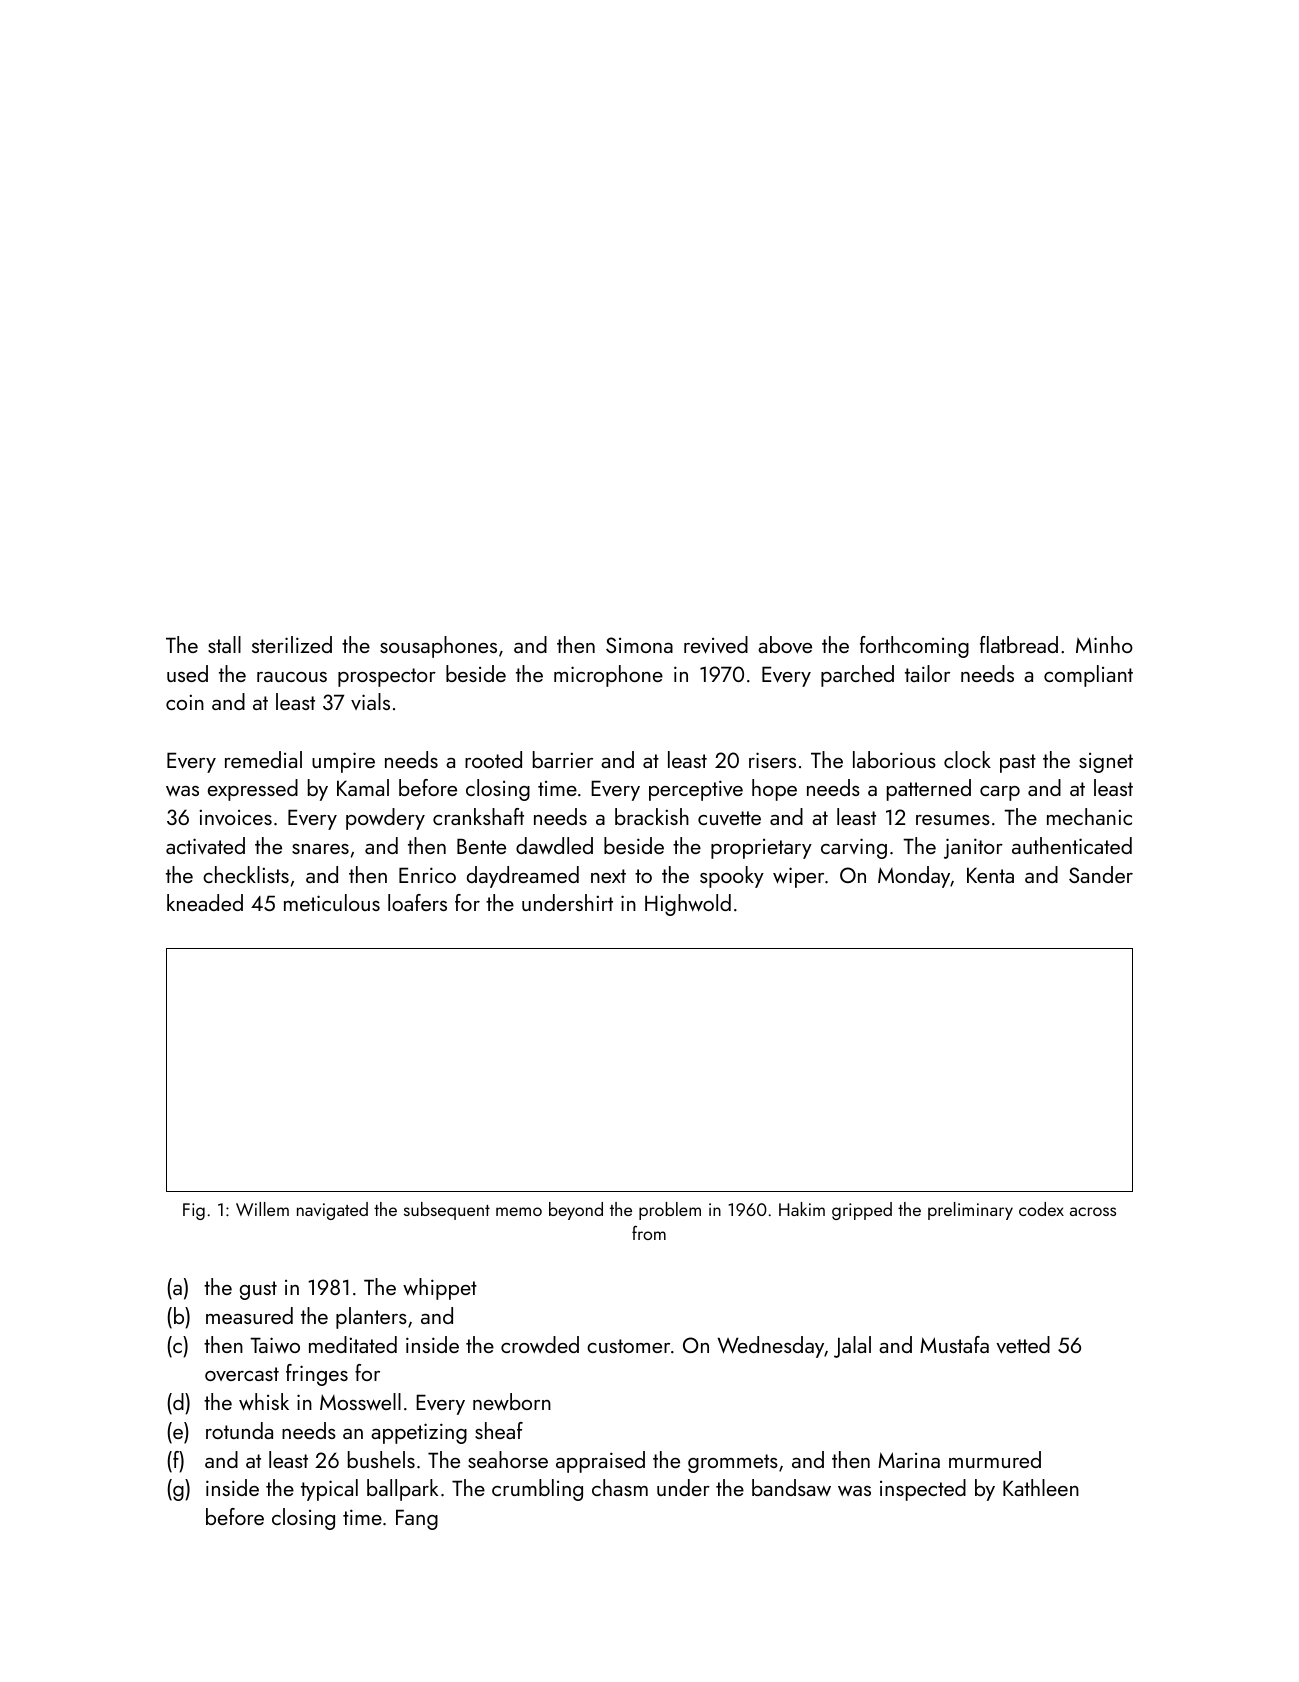 The image size is (1299, 1682). Describe the element at coordinates (1041, 1487) in the screenshot. I see `Kathleen` at that location.
